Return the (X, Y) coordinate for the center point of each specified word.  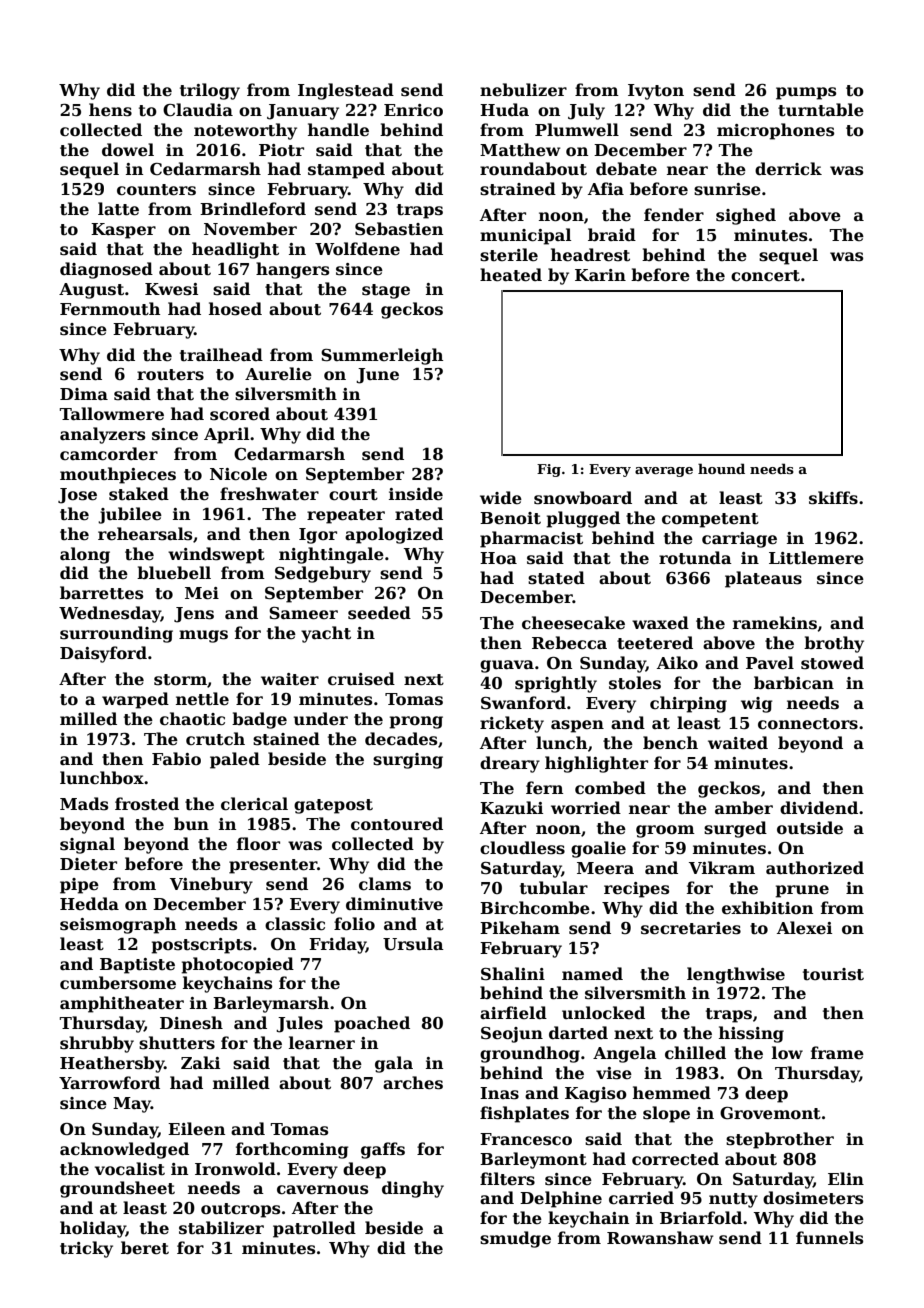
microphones (775, 131)
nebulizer (523, 90)
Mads (84, 804)
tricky (86, 1249)
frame (837, 1052)
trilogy (210, 91)
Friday (337, 945)
